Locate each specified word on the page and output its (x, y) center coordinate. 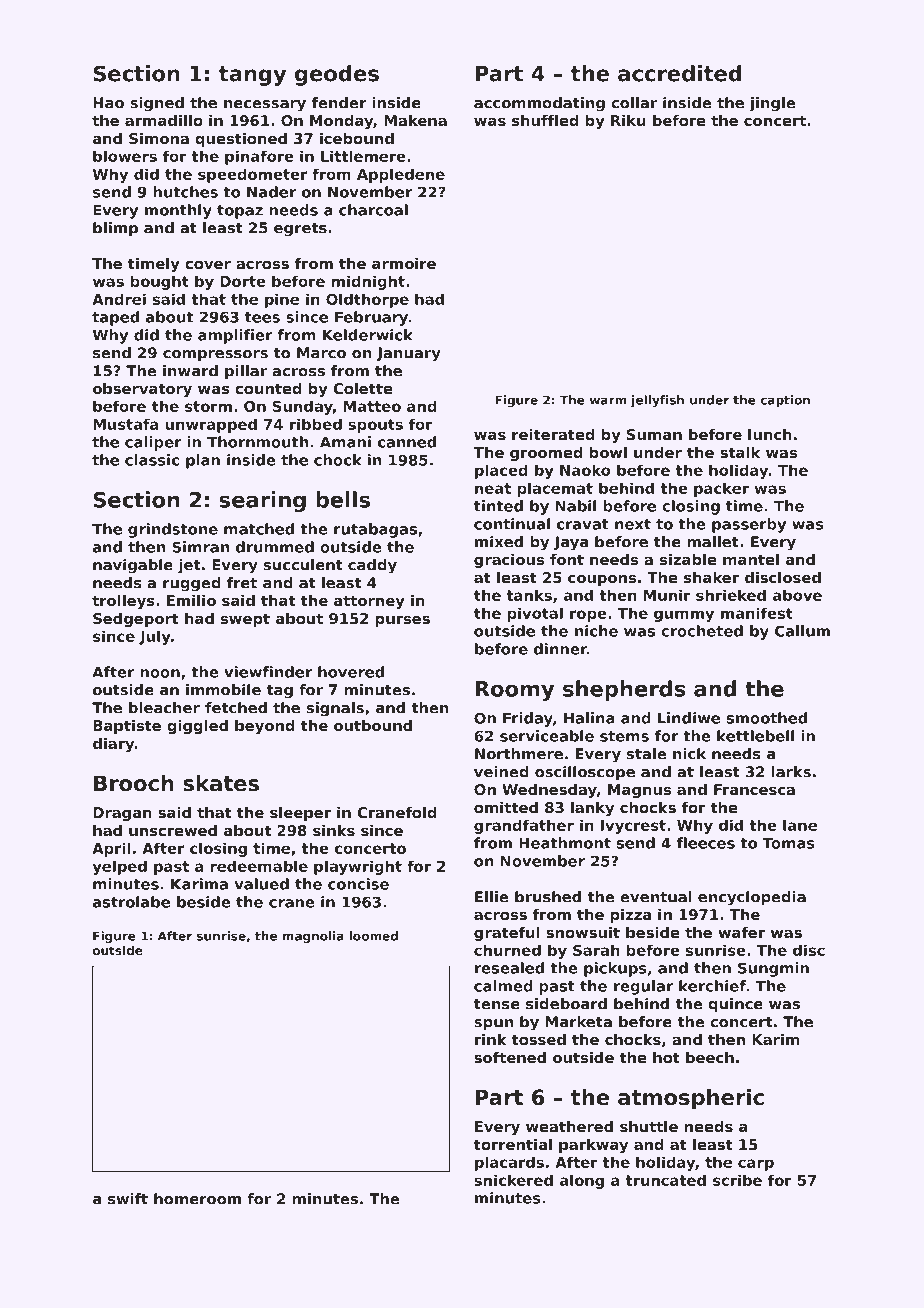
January (408, 354)
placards (509, 1163)
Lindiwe (689, 718)
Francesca (754, 789)
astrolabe (131, 902)
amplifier (235, 336)
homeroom (197, 1199)
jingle (772, 104)
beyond (265, 727)
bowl (608, 452)
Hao (108, 103)
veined (501, 772)
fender (339, 103)
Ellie (492, 897)
